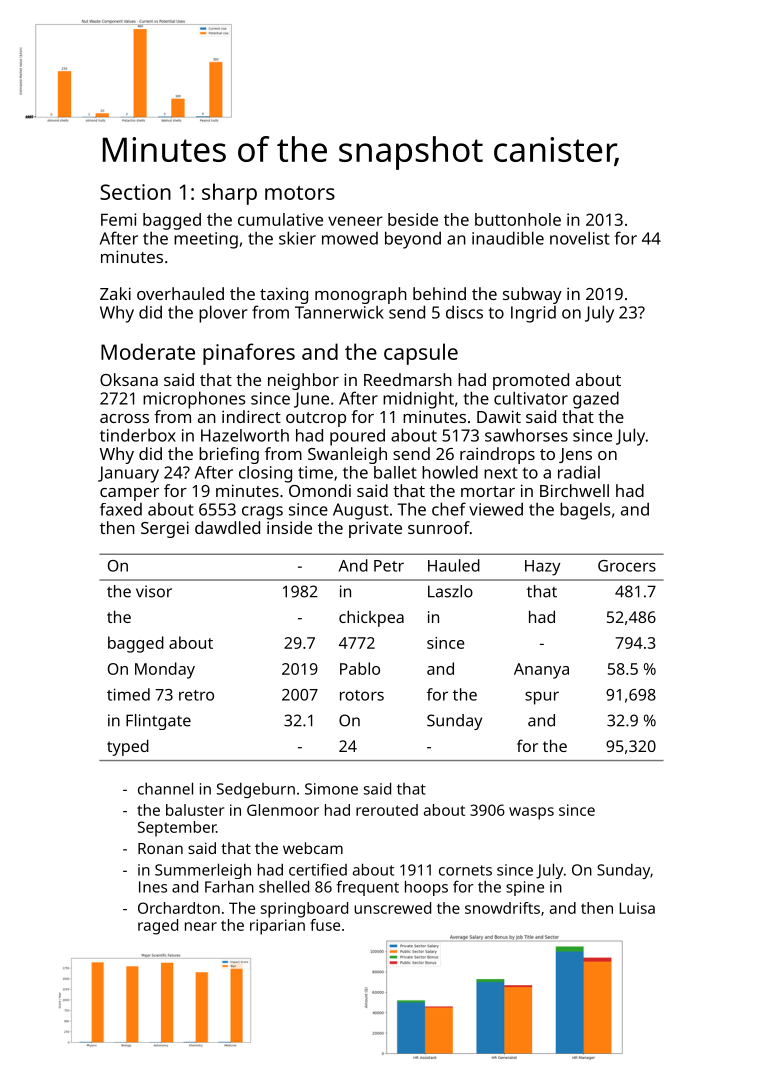 Image resolution: width=763 pixels, height=1083 pixels. What do you see at coordinates (502, 908) in the image?
I see `snowdrifts` at bounding box center [502, 908].
